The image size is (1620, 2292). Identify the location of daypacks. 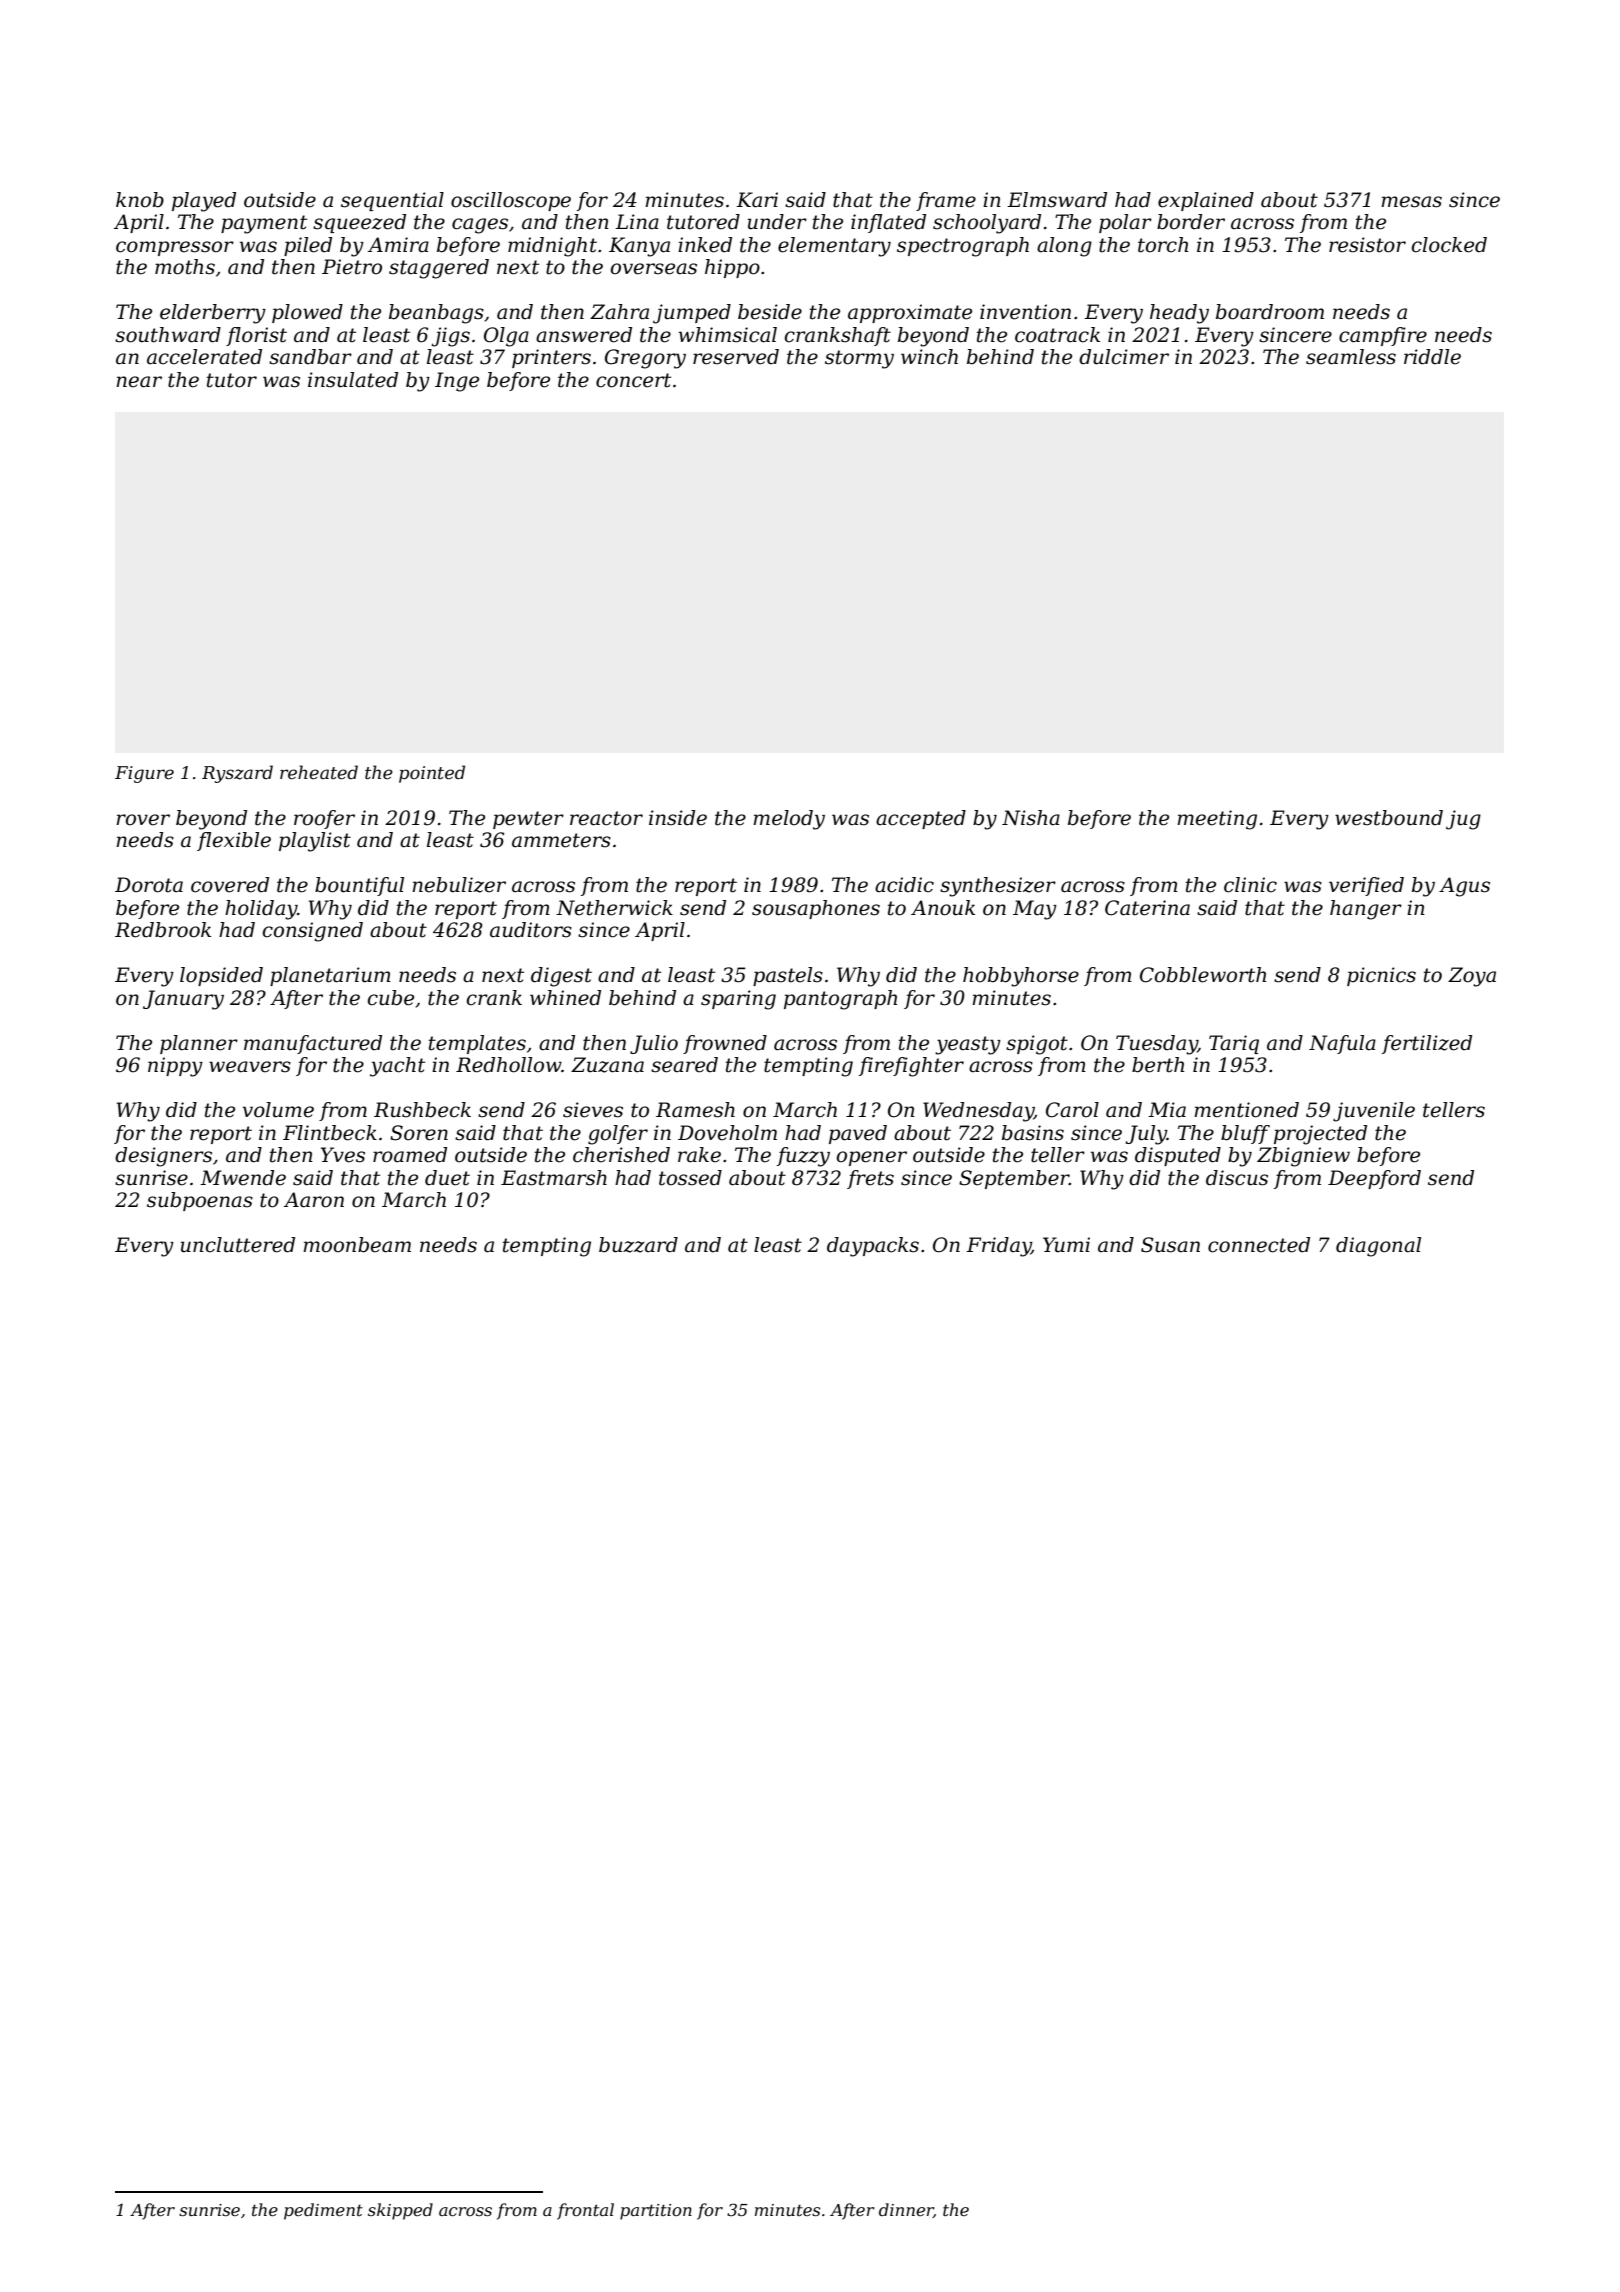
(873, 1247).
